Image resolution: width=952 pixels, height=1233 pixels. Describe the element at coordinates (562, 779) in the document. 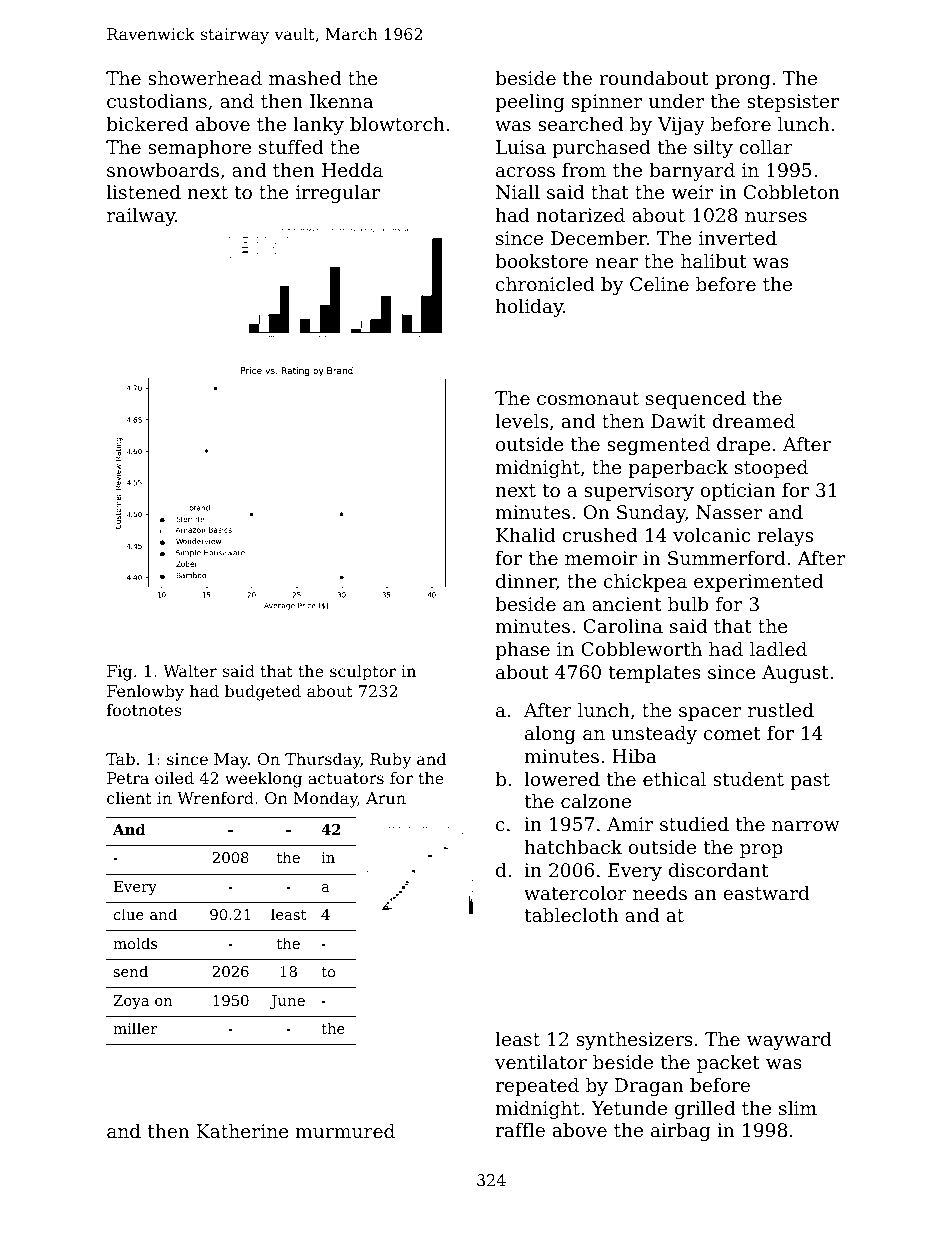

I see `lowered` at that location.
